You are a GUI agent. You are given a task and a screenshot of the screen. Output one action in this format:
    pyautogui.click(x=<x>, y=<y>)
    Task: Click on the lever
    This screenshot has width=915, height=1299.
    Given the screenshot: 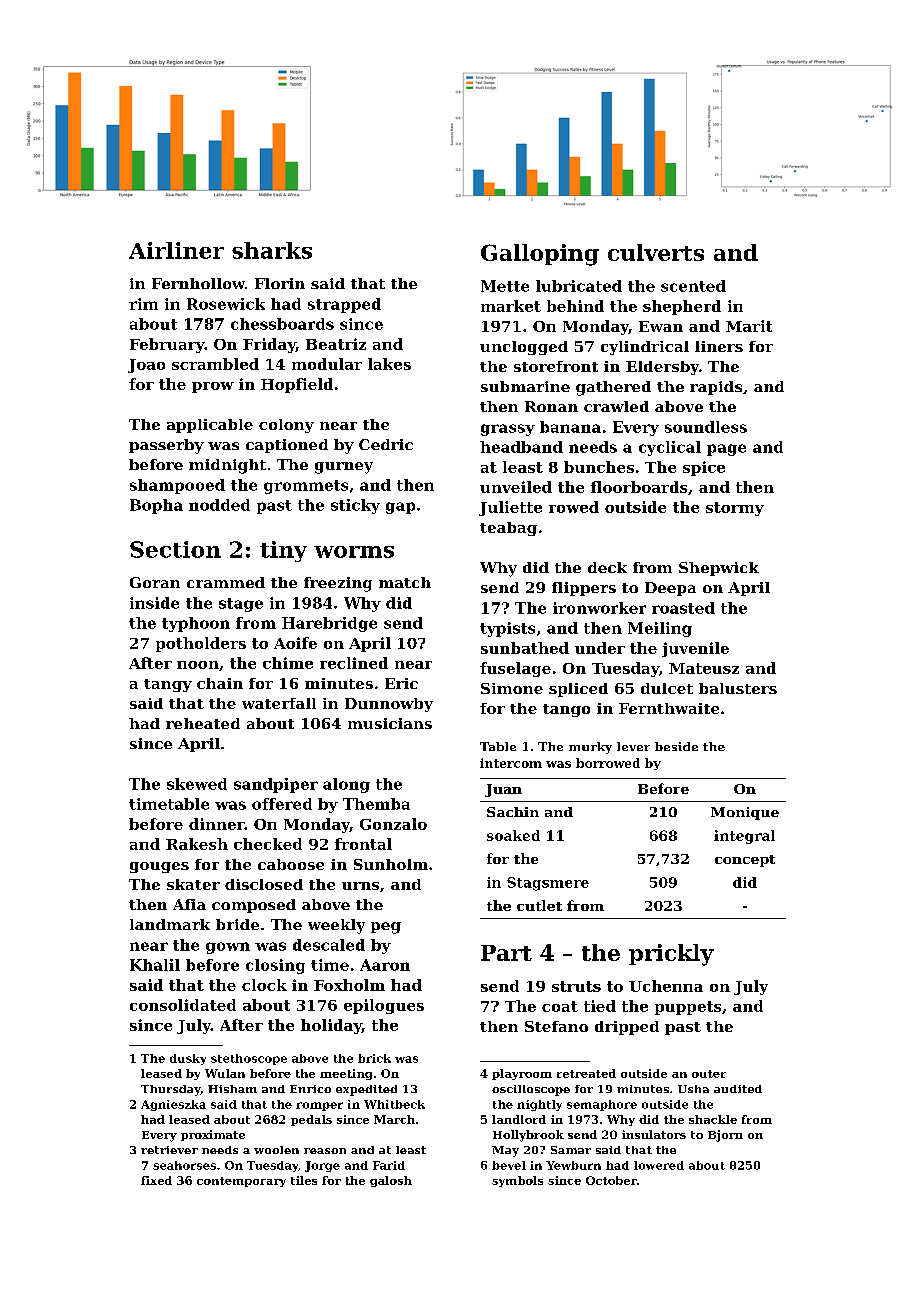 What is the action you would take?
    pyautogui.click(x=633, y=746)
